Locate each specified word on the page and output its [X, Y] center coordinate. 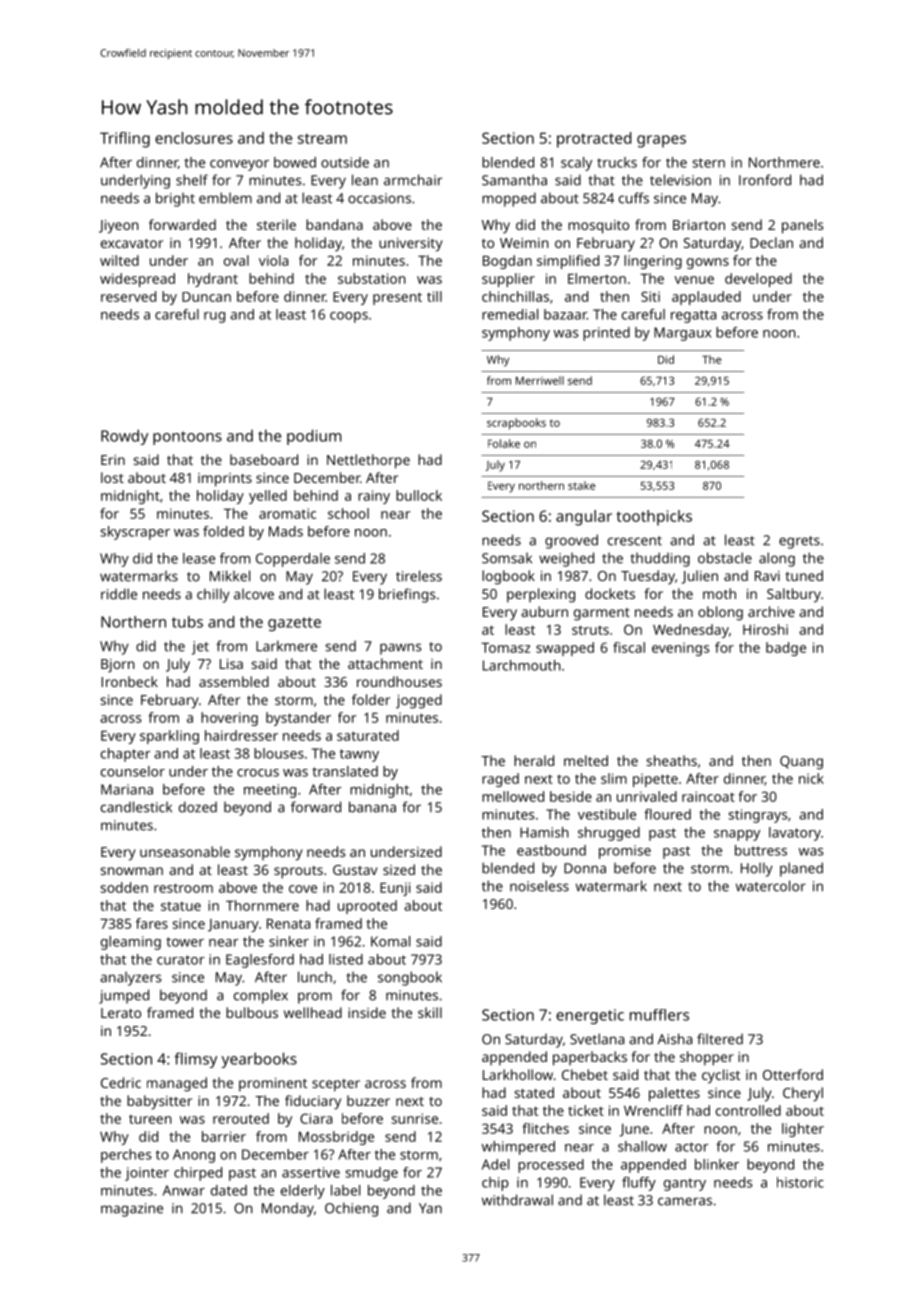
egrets [799, 542]
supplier [508, 280]
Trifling [125, 140]
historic [800, 1182]
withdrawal [517, 1200]
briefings [407, 595]
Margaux [682, 334]
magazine [132, 1210]
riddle [119, 594]
